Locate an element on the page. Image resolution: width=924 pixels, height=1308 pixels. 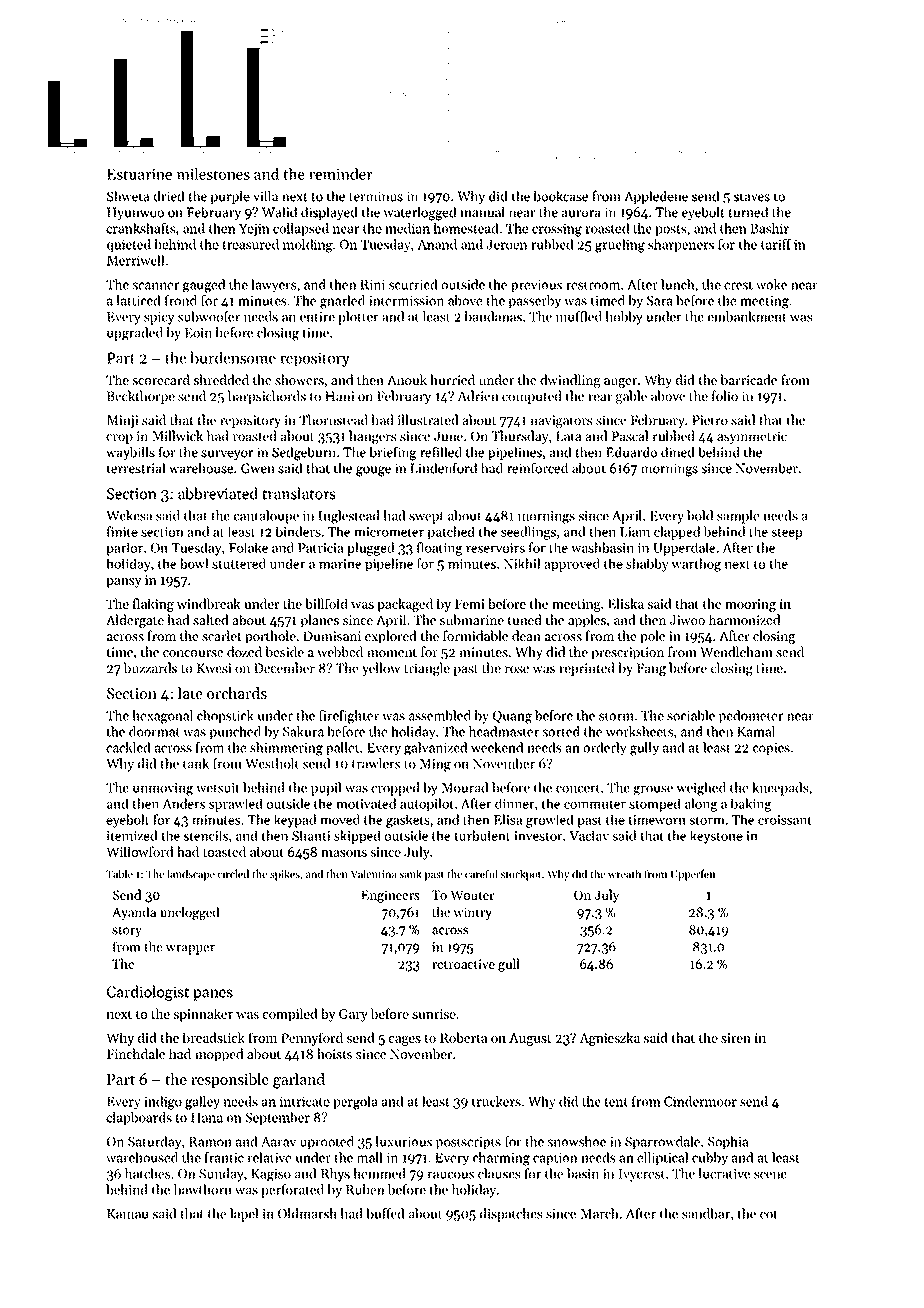
luxurious is located at coordinates (404, 1141).
